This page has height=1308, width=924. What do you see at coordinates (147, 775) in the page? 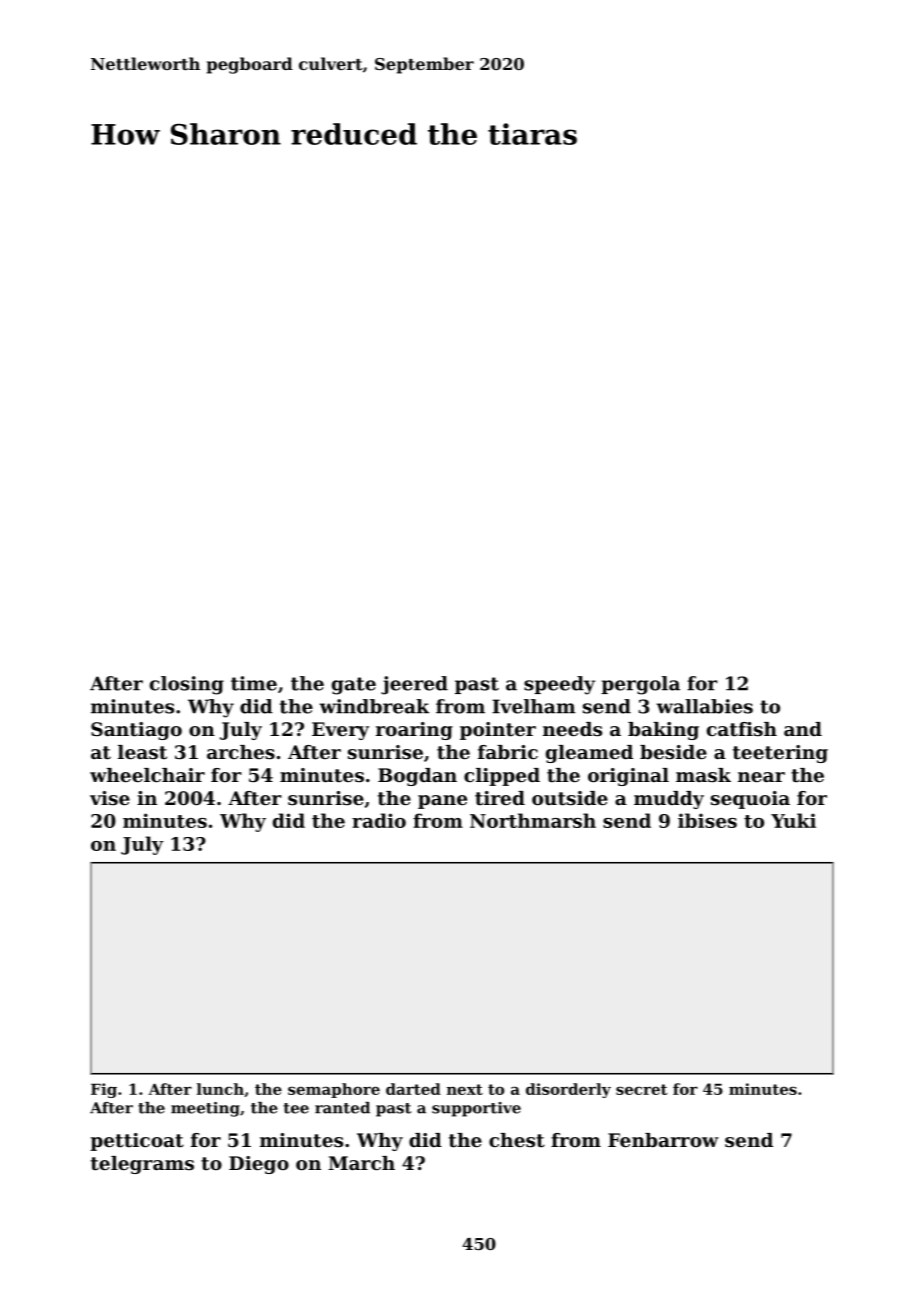
I see `wheelchair` at bounding box center [147, 775].
